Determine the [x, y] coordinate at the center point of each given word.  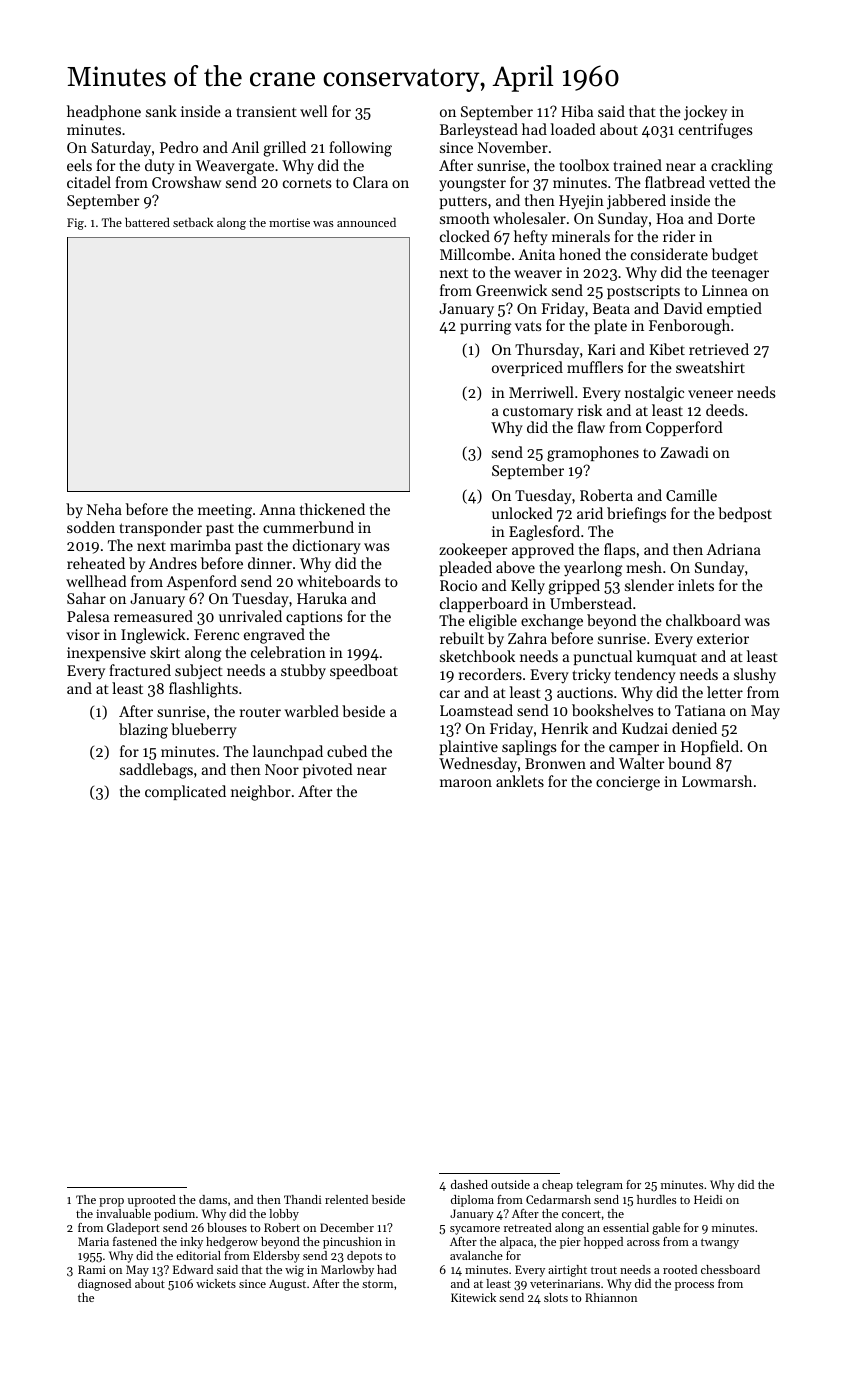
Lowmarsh [717, 781]
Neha [104, 509]
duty [160, 167]
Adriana [733, 549]
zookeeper [473, 550]
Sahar [86, 598]
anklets [520, 781]
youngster [472, 185]
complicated [185, 792]
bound [689, 763]
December [347, 1227]
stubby [303, 671]
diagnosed [104, 1285]
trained [637, 165]
